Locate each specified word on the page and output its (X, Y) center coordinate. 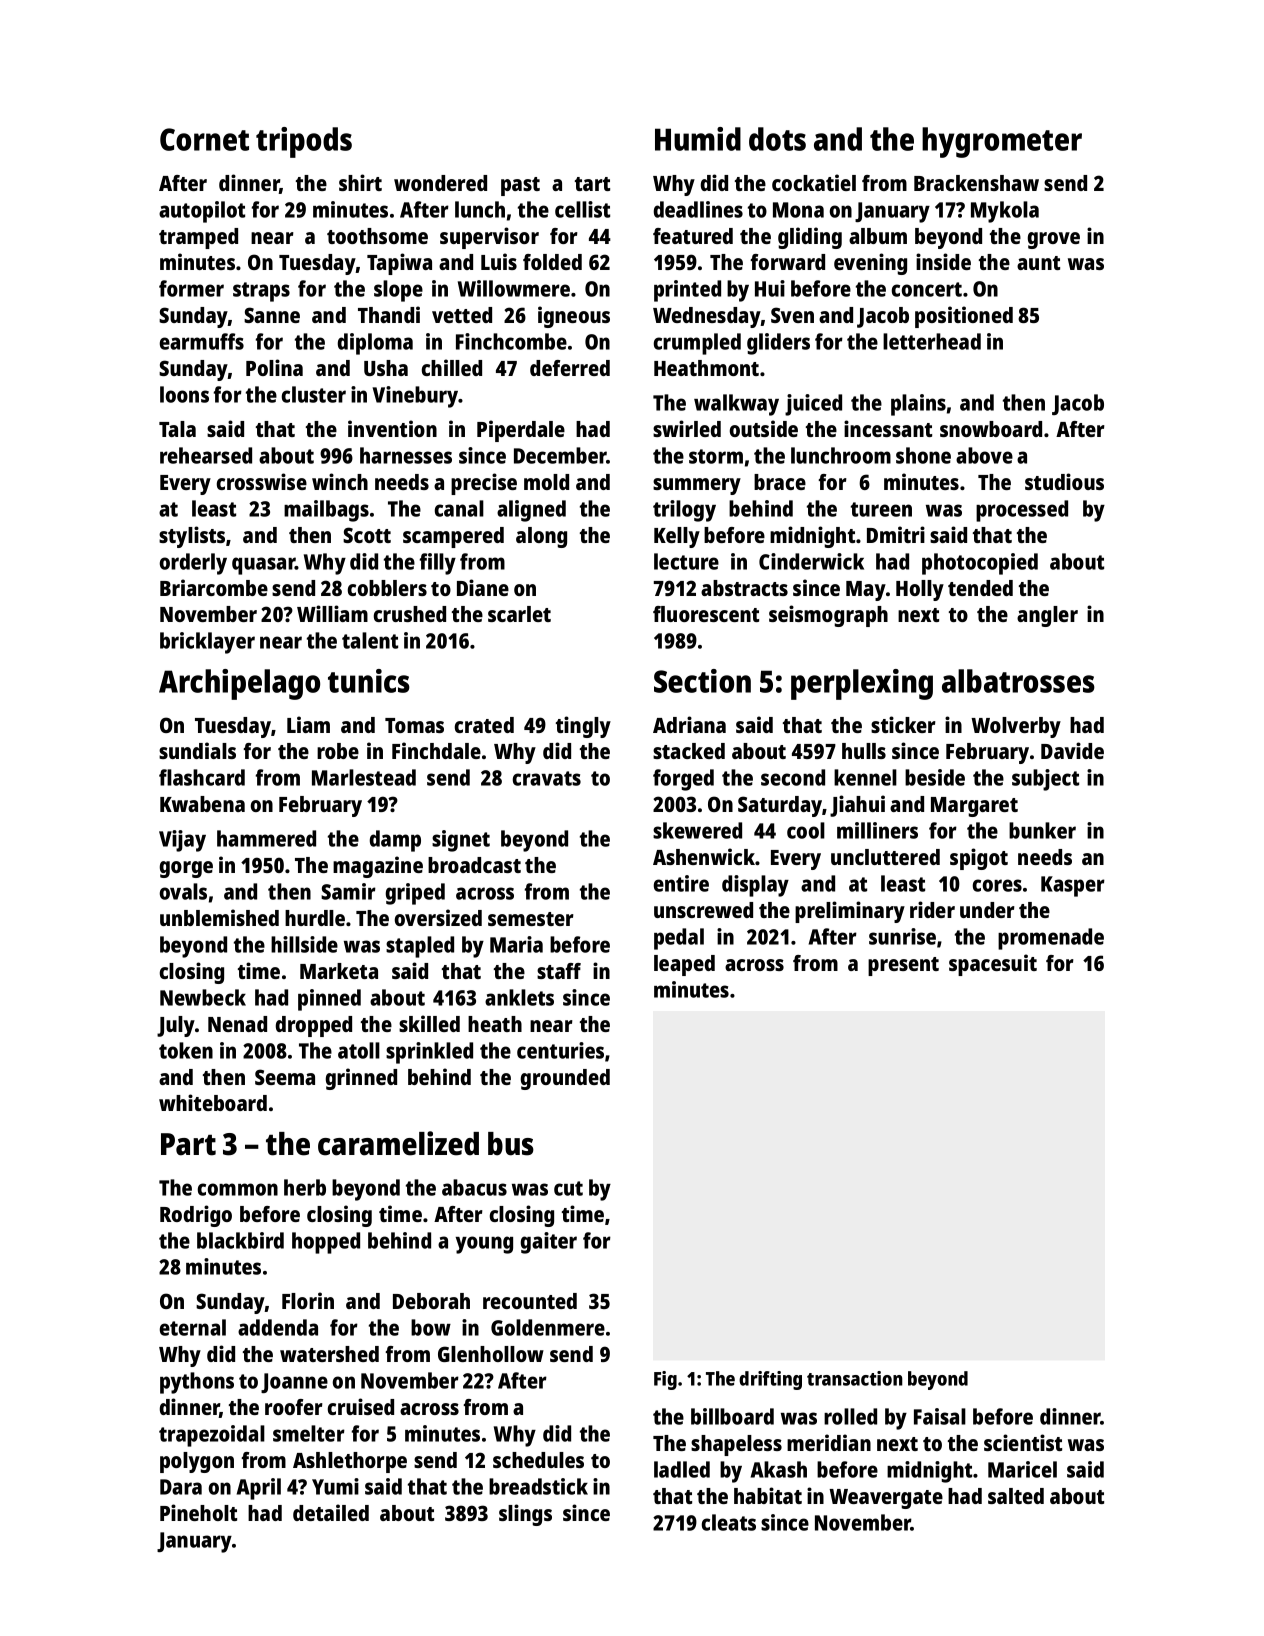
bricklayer (207, 643)
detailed (331, 1512)
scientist (1023, 1442)
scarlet (519, 614)
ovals (183, 891)
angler (1047, 616)
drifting (770, 1380)
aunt (1038, 263)
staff (559, 971)
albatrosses (1018, 681)
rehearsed (206, 455)
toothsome (377, 236)
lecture (686, 561)
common (238, 1189)
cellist (582, 209)
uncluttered (885, 857)
